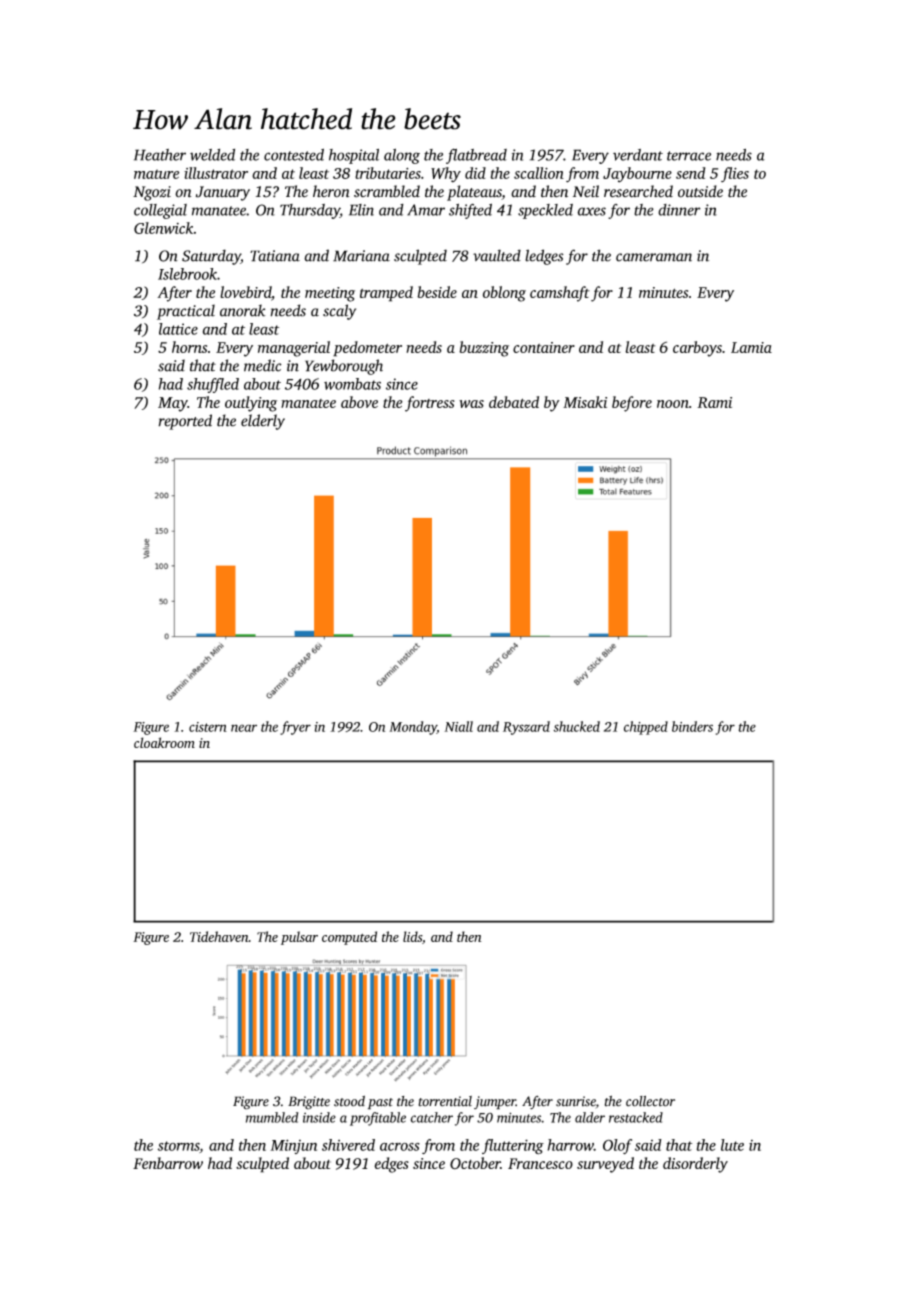 The height and width of the screenshot is (1316, 908). I want to click on outside, so click(700, 191).
